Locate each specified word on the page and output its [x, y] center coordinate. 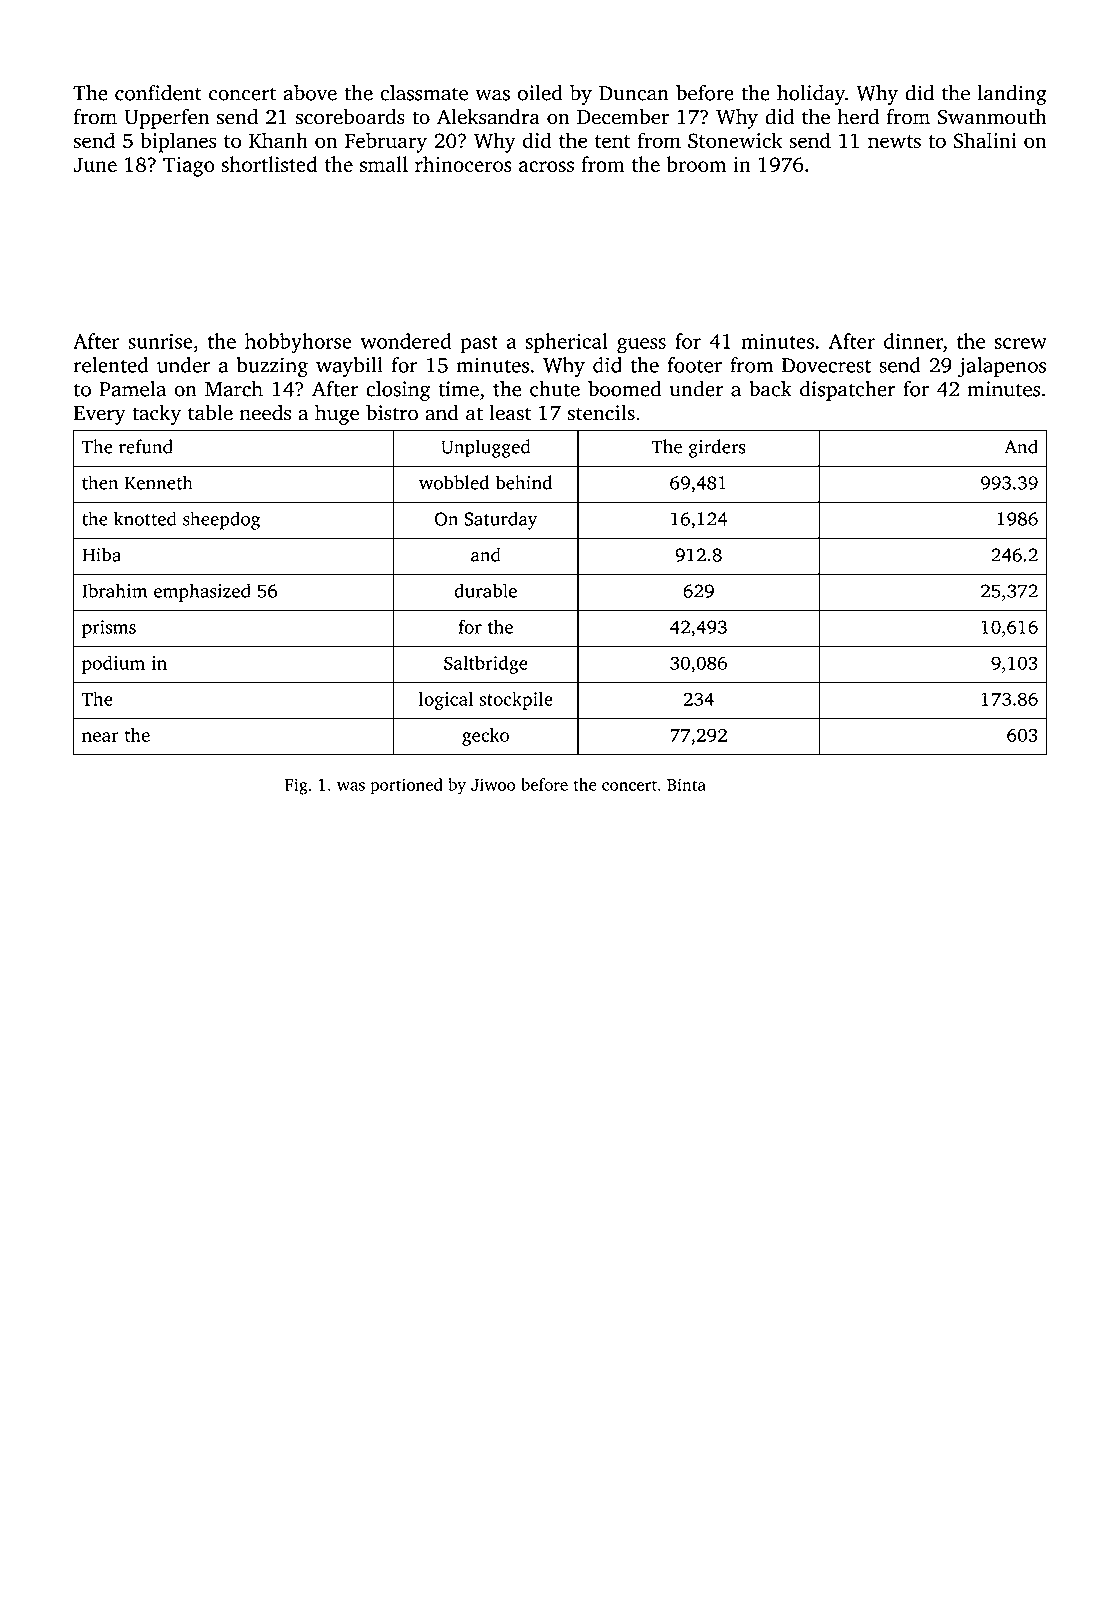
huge [337, 414]
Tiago [189, 167]
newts [894, 141]
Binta [686, 784]
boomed [624, 389]
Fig [296, 786]
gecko [485, 736]
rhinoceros [463, 164]
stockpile [516, 700]
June [95, 164]
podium [113, 664]
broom [696, 164]
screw [1020, 343]
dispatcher [847, 391]
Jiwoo [493, 784]
